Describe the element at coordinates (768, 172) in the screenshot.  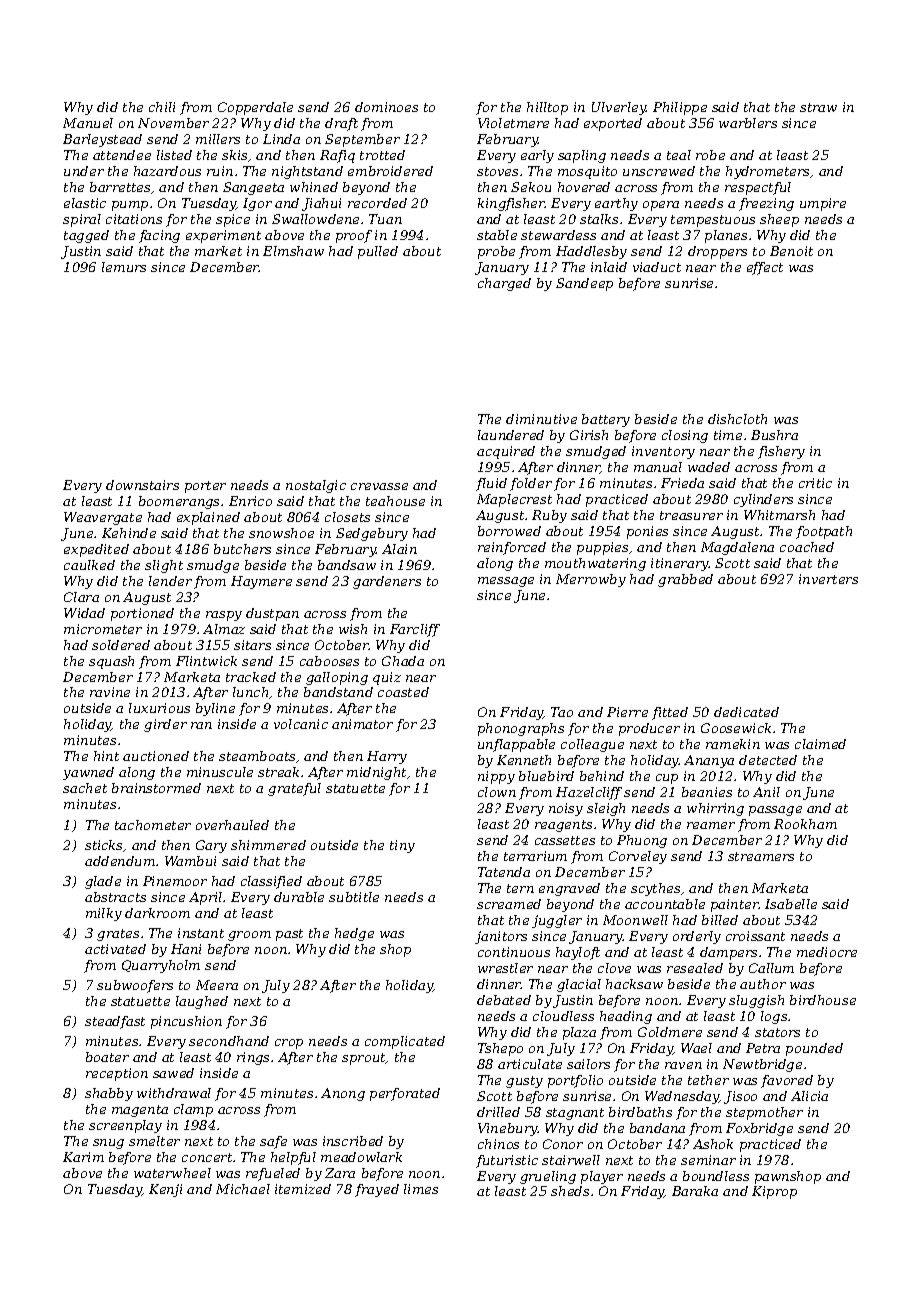
I see `hydrometers` at that location.
